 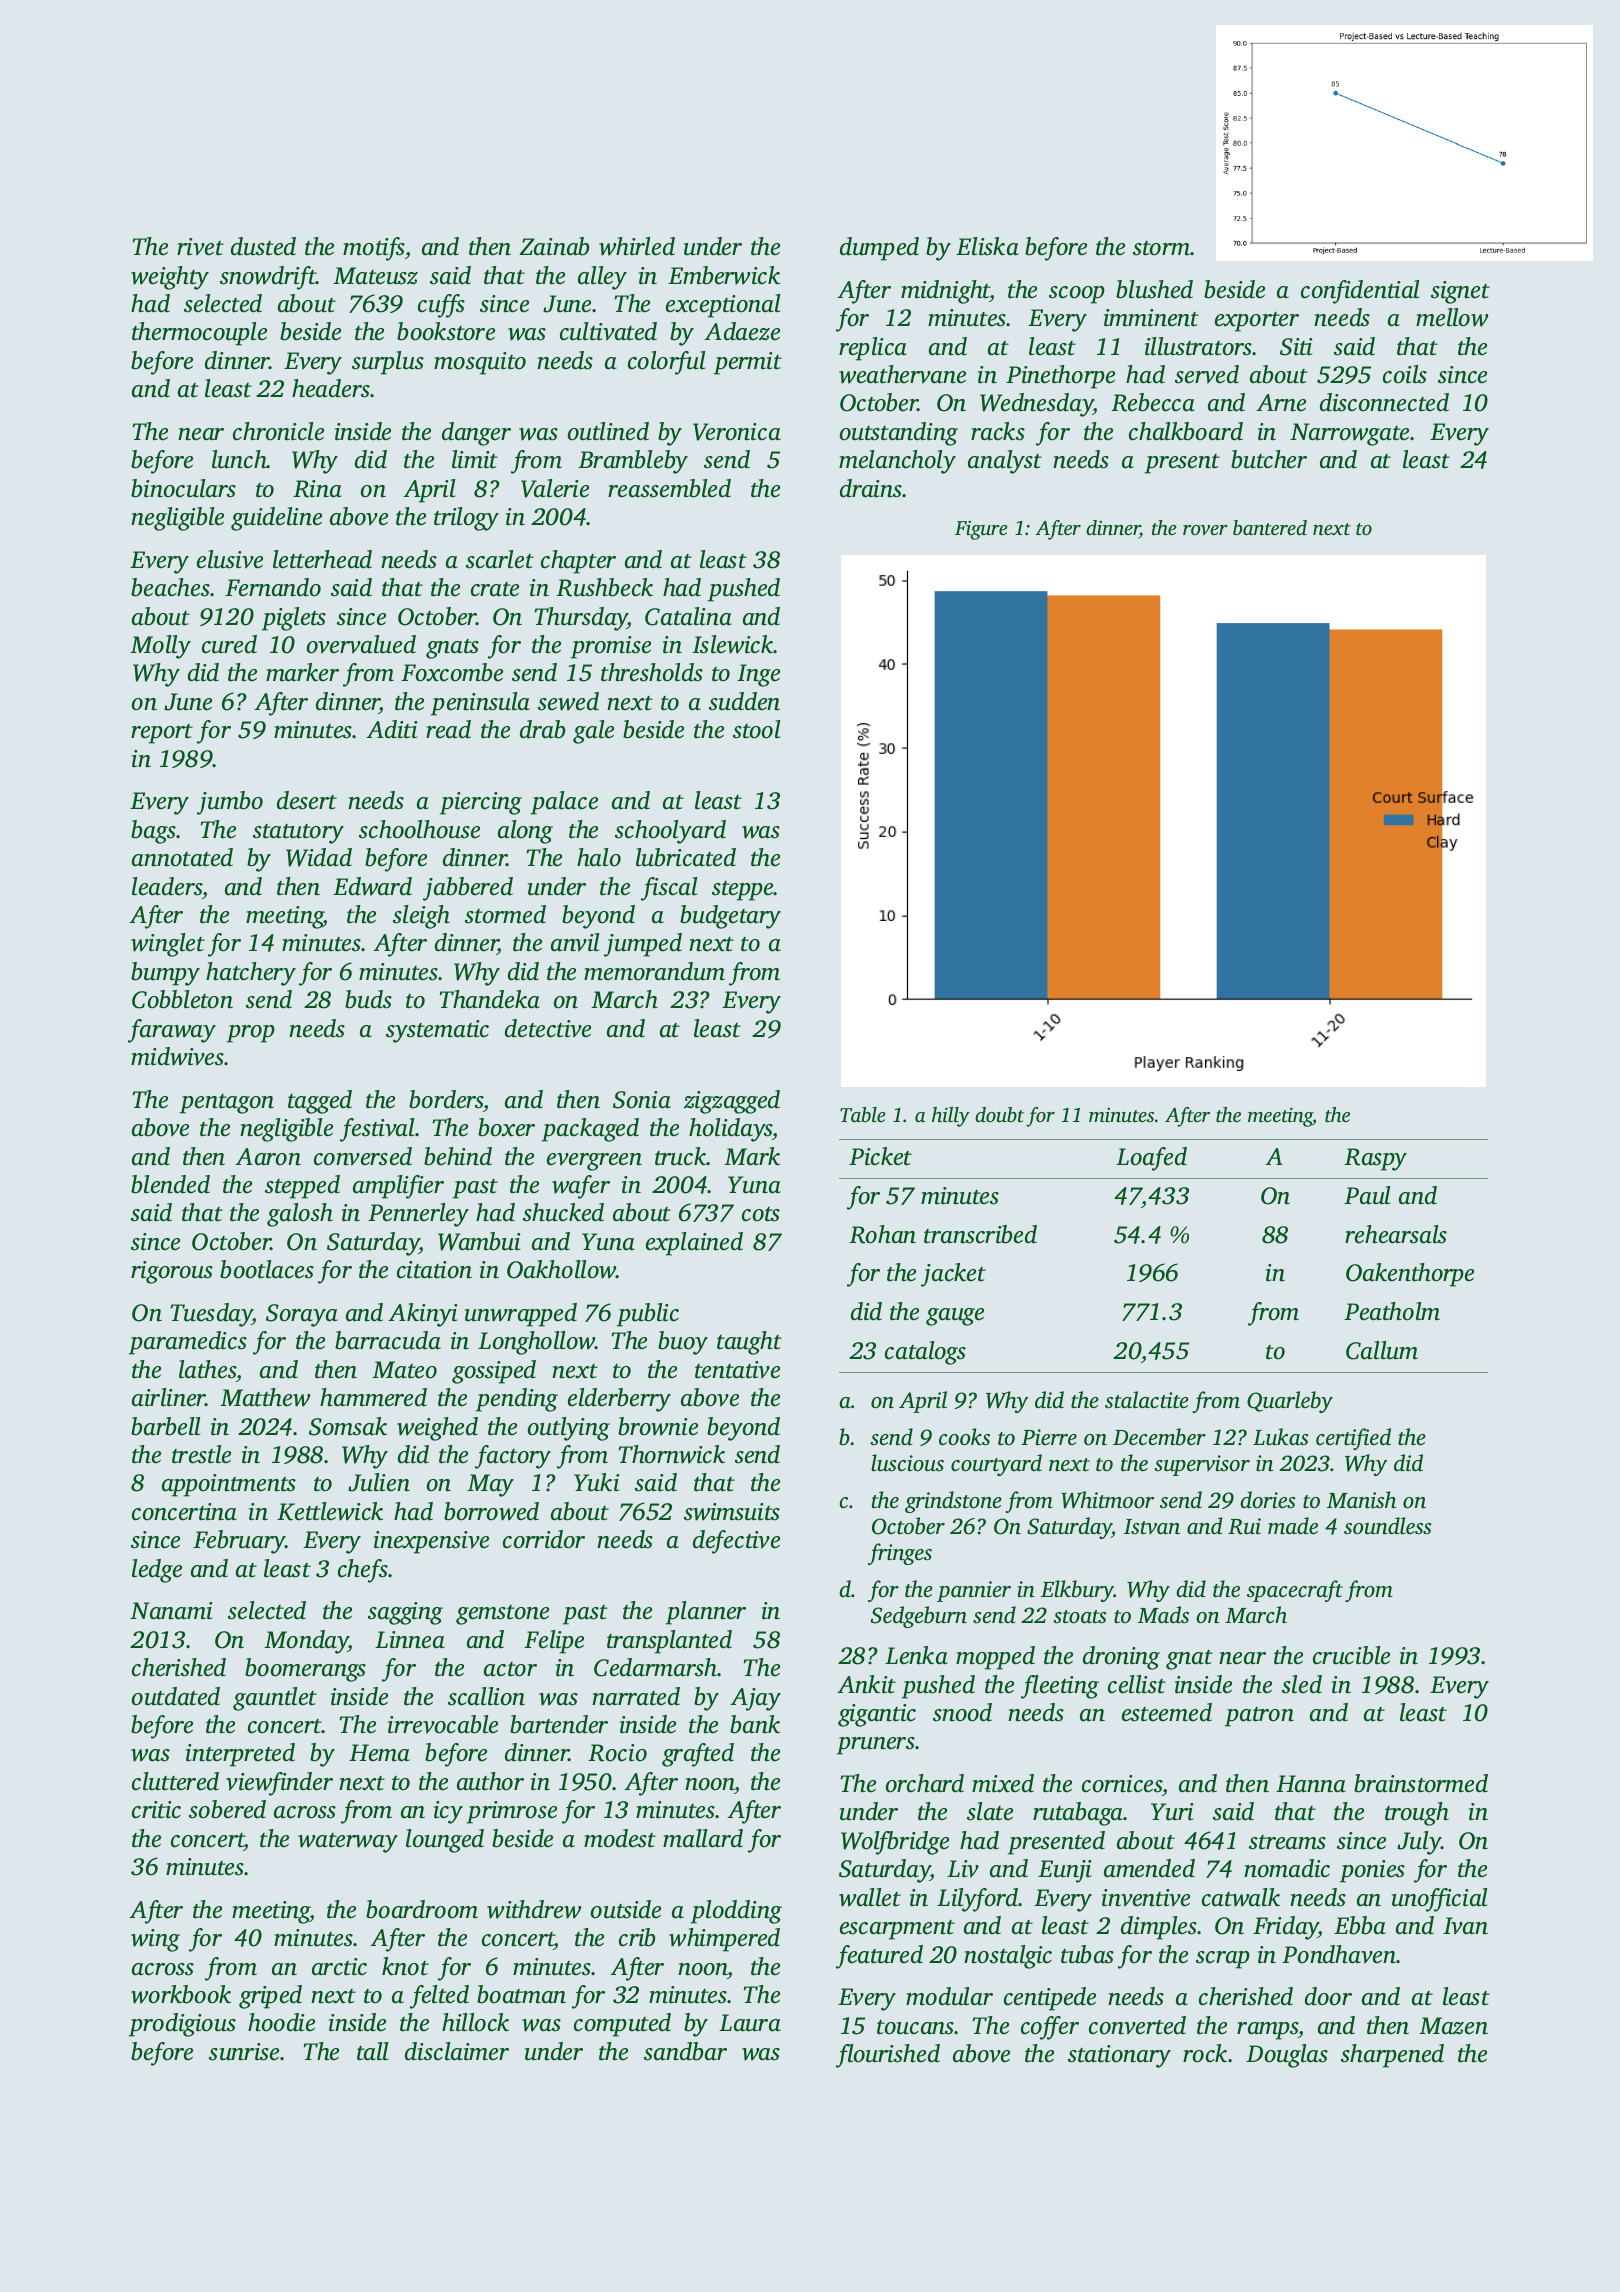 What do you see at coordinates (331, 388) in the screenshot?
I see `headers` at bounding box center [331, 388].
